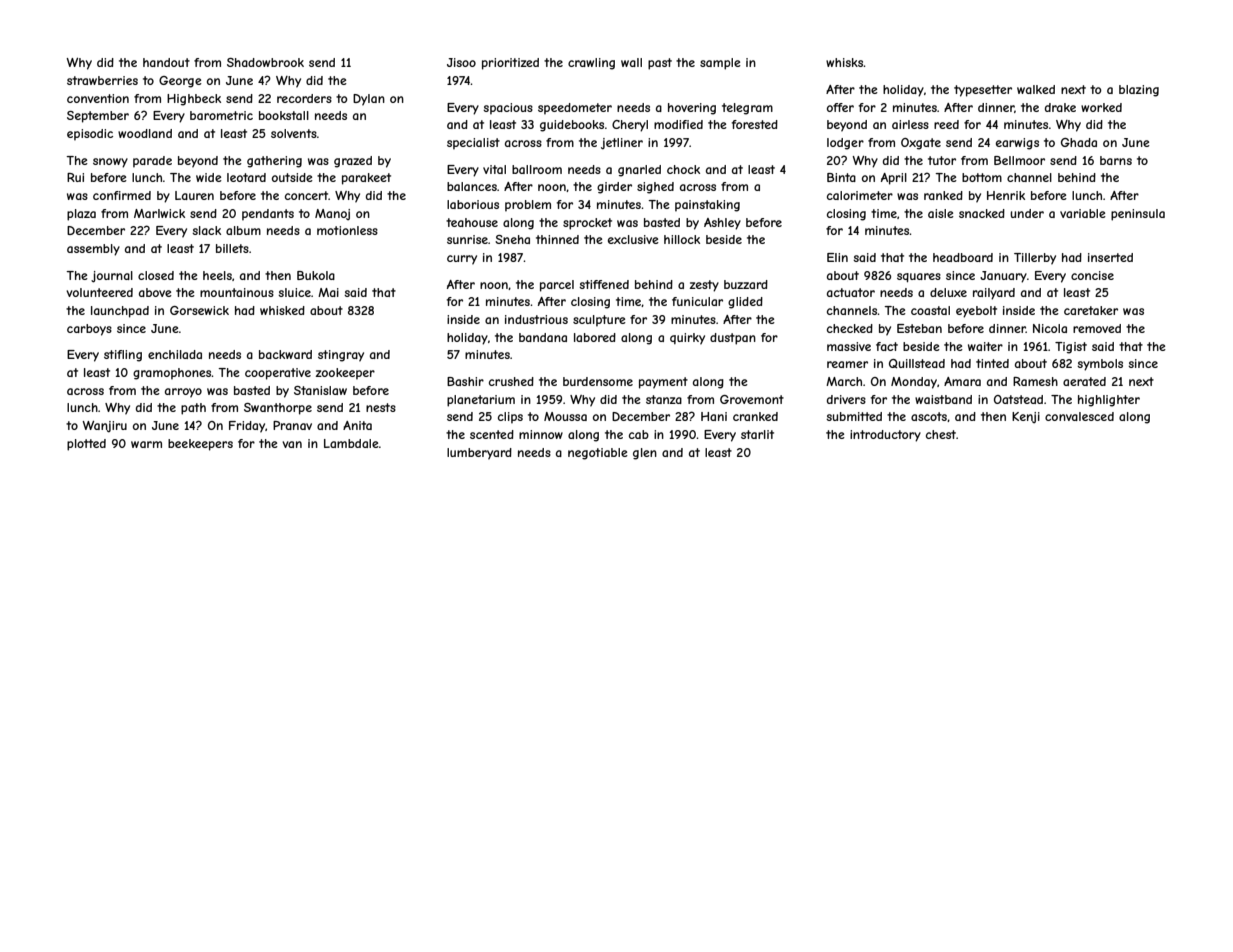 The image size is (1233, 952). Describe the element at coordinates (1006, 195) in the document. I see `Henrik` at that location.
